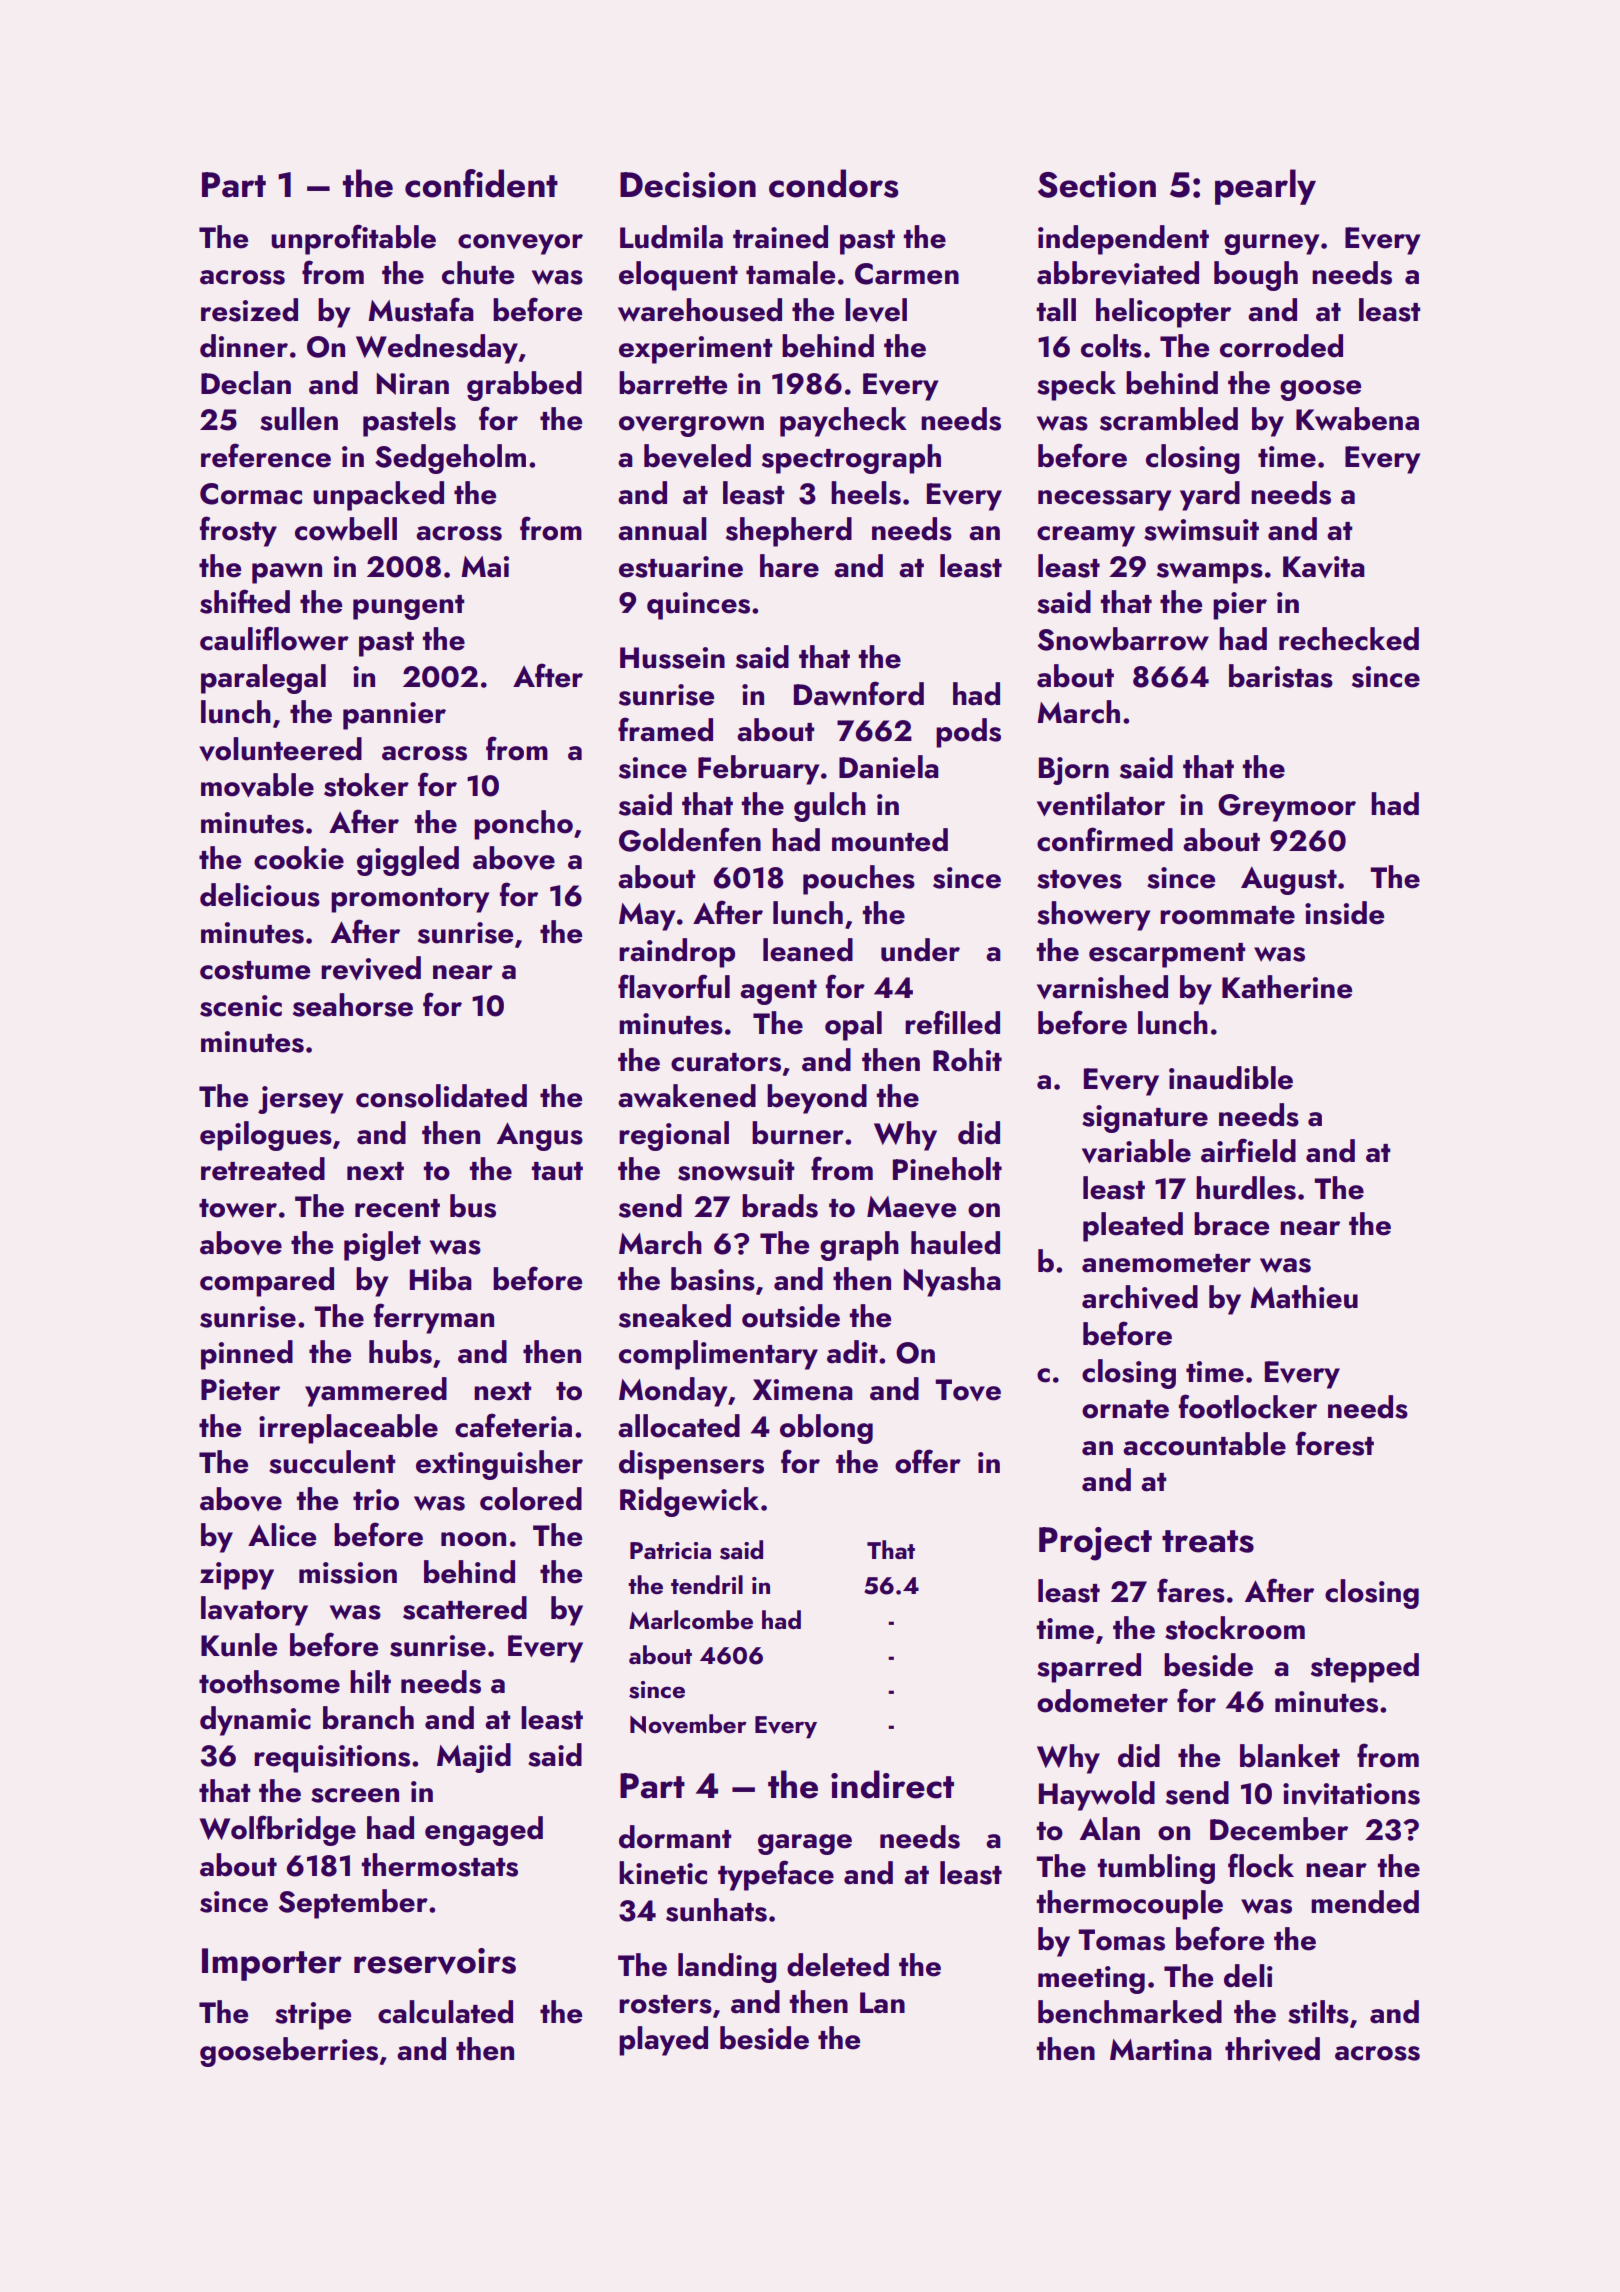 The height and width of the screenshot is (2292, 1620). I want to click on benchmarked, so click(1130, 2012).
